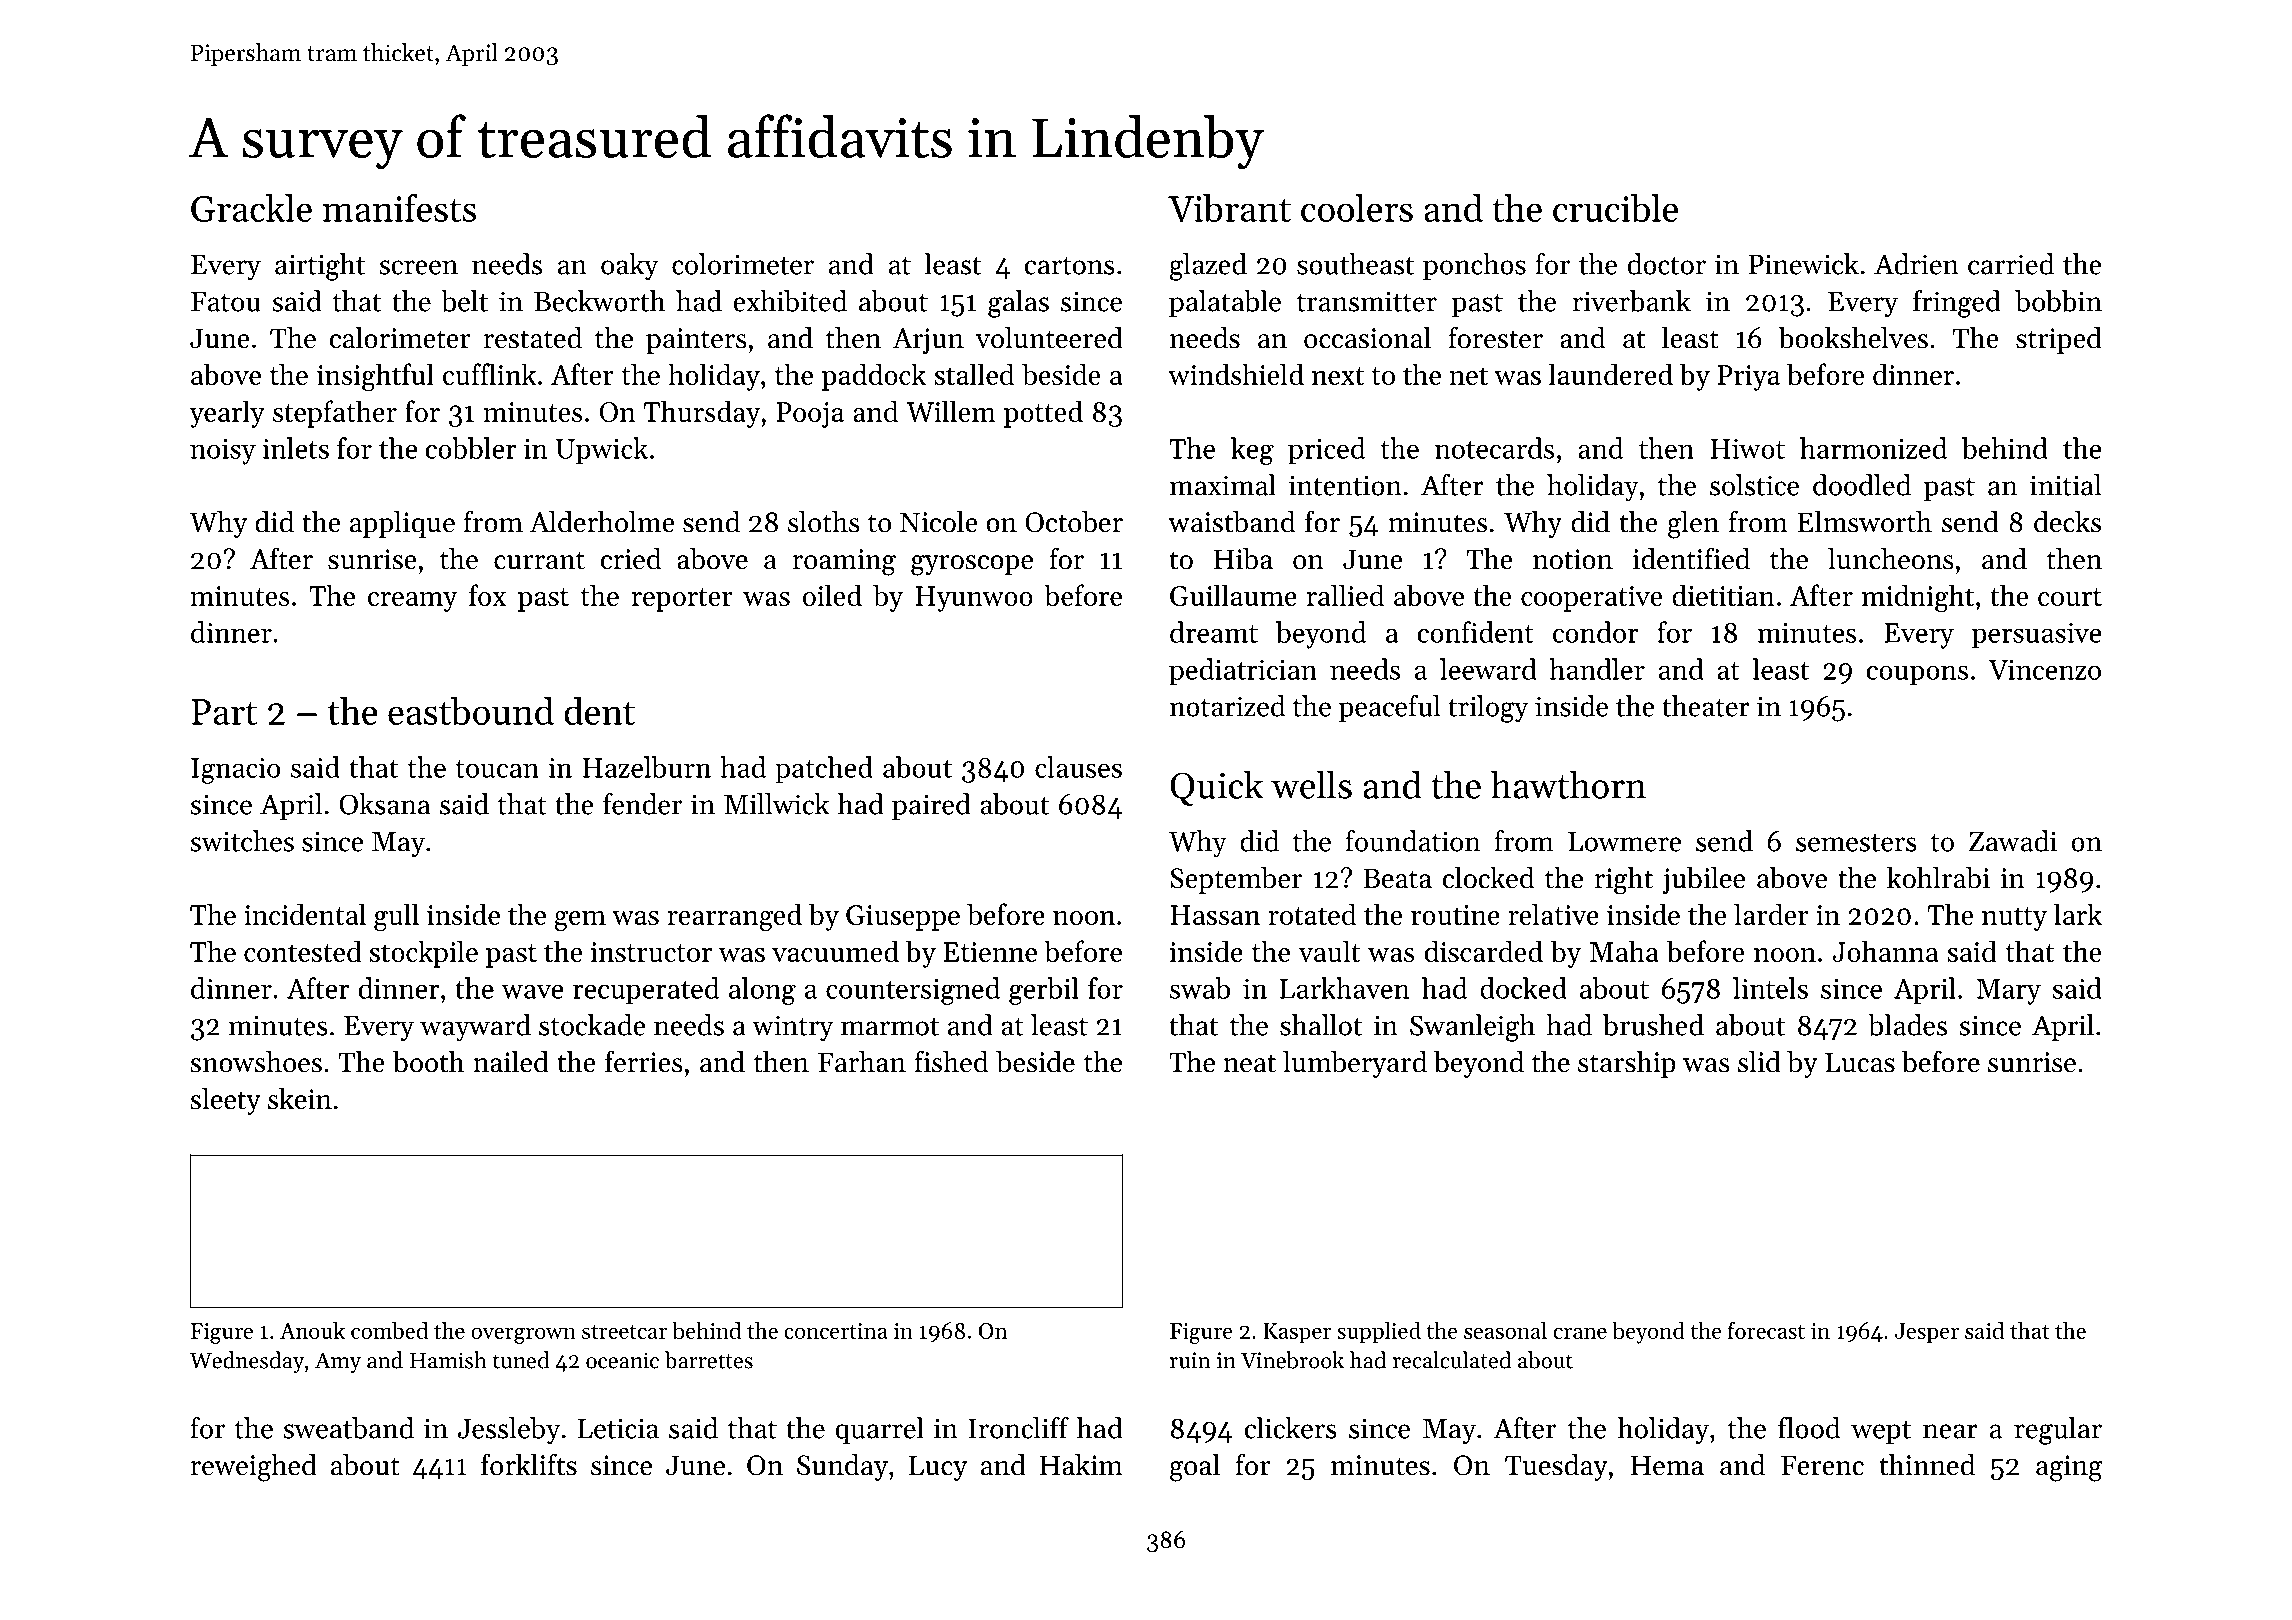 This page has height=1620, width=2292. I want to click on Vincenzo, so click(2044, 670).
